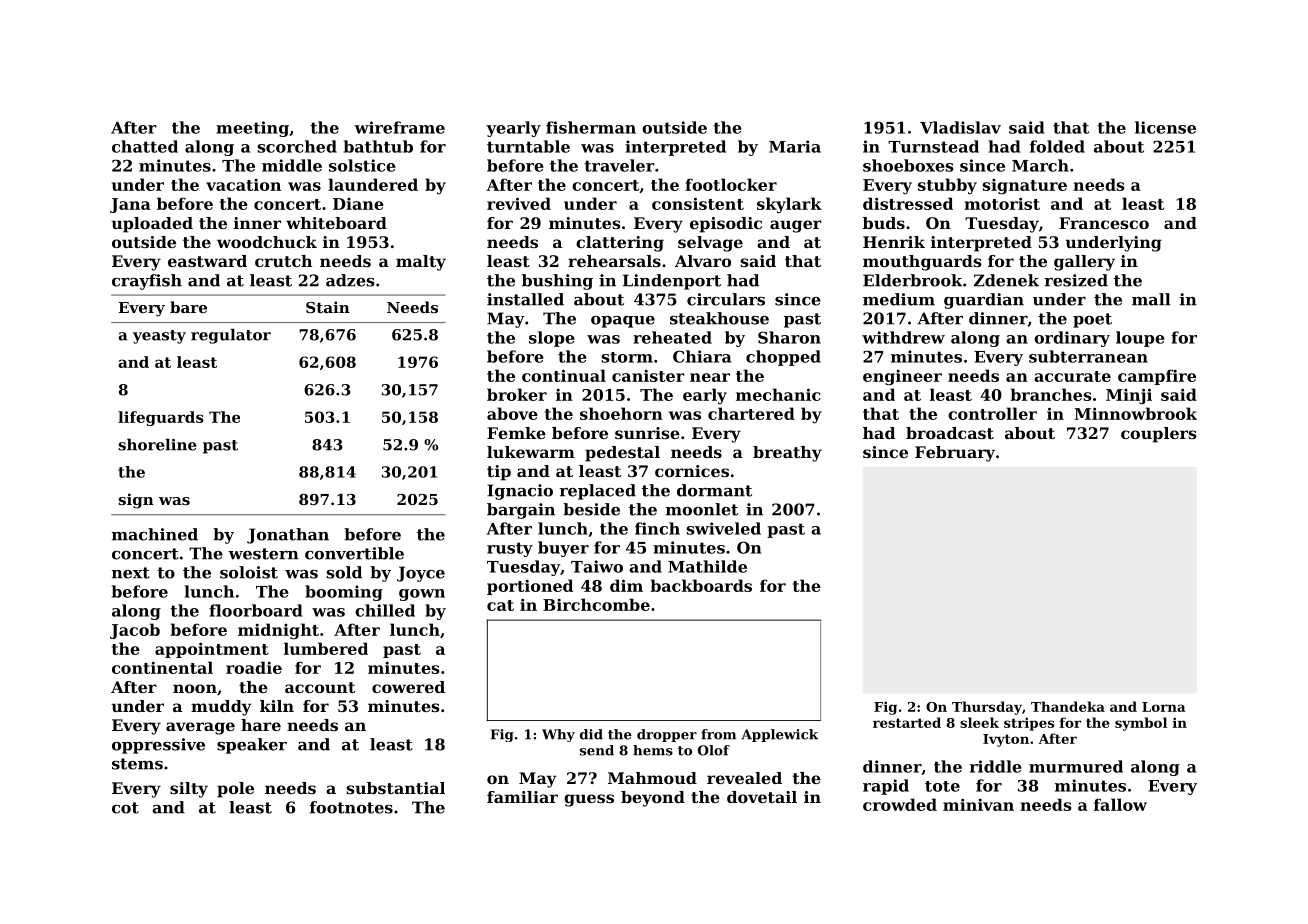 The image size is (1308, 924). What do you see at coordinates (125, 808) in the image?
I see `cot` at bounding box center [125, 808].
